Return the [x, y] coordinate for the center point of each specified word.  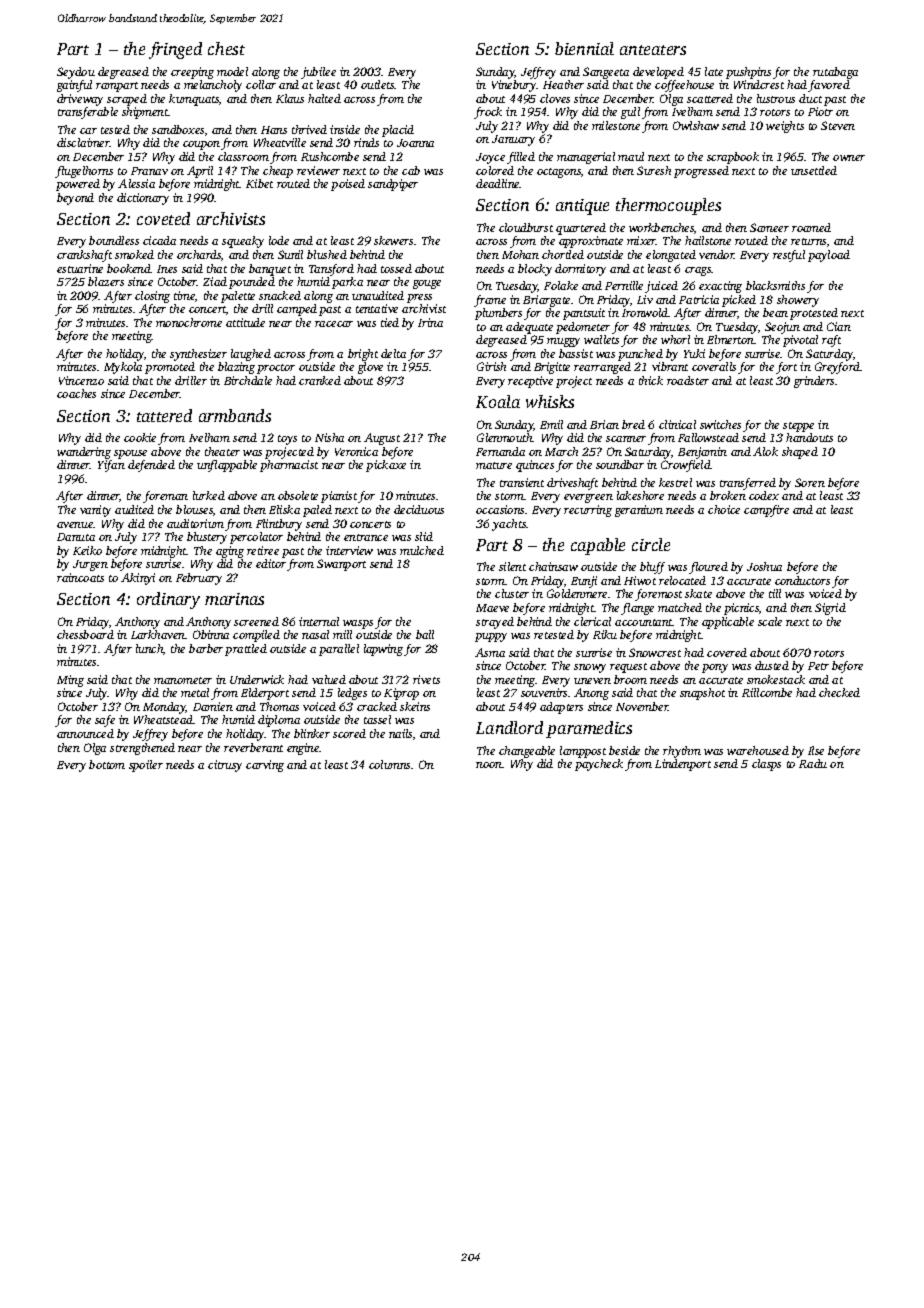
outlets [378, 84]
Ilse [816, 750]
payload [829, 256]
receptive [530, 382]
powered [78, 185]
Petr [818, 666]
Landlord [509, 727]
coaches [76, 393]
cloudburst [526, 227]
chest [226, 48]
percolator [256, 538]
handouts [809, 437]
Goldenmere [577, 593]
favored [829, 86]
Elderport [265, 694]
